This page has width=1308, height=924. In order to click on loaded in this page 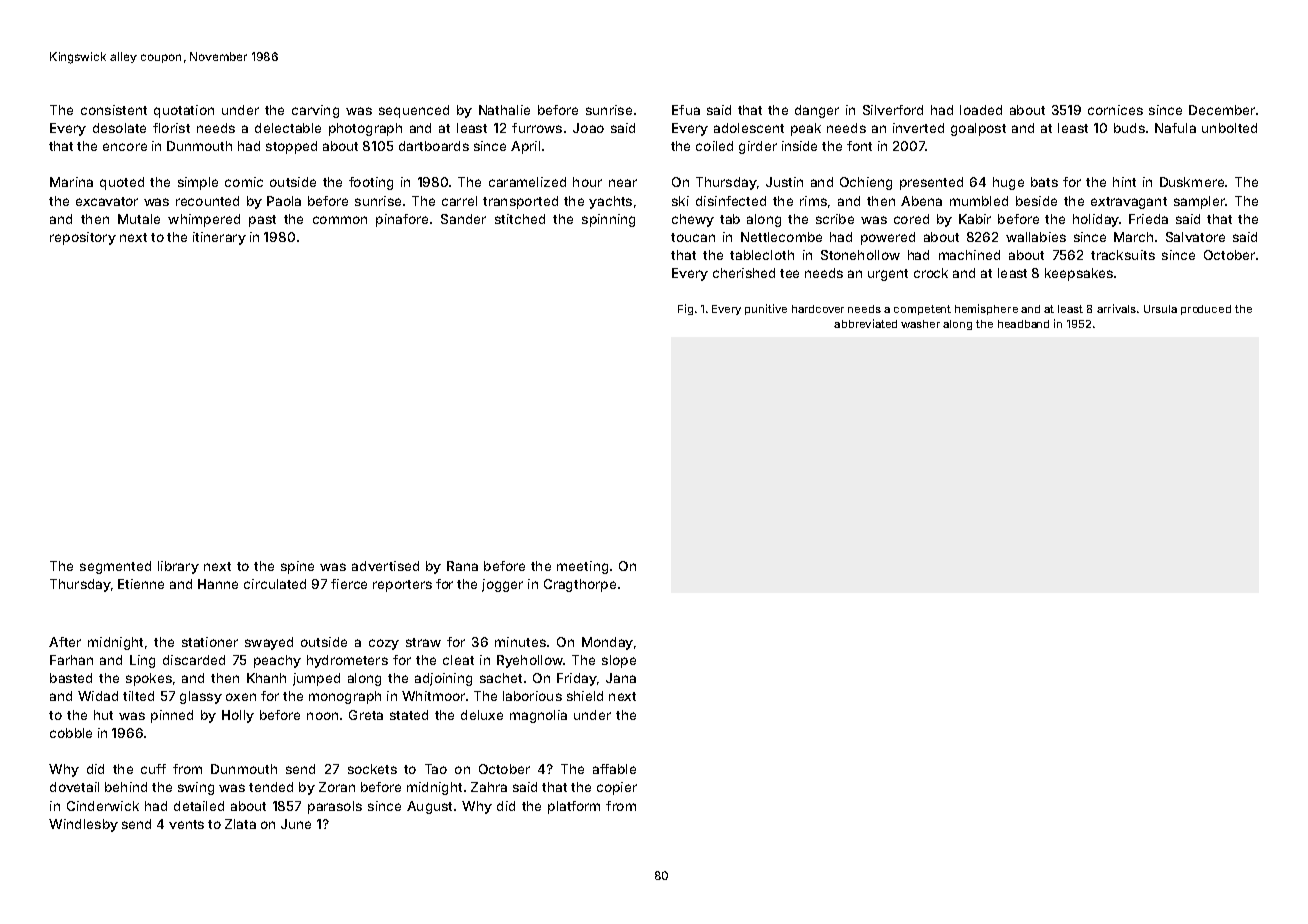, I will do `click(981, 110)`.
